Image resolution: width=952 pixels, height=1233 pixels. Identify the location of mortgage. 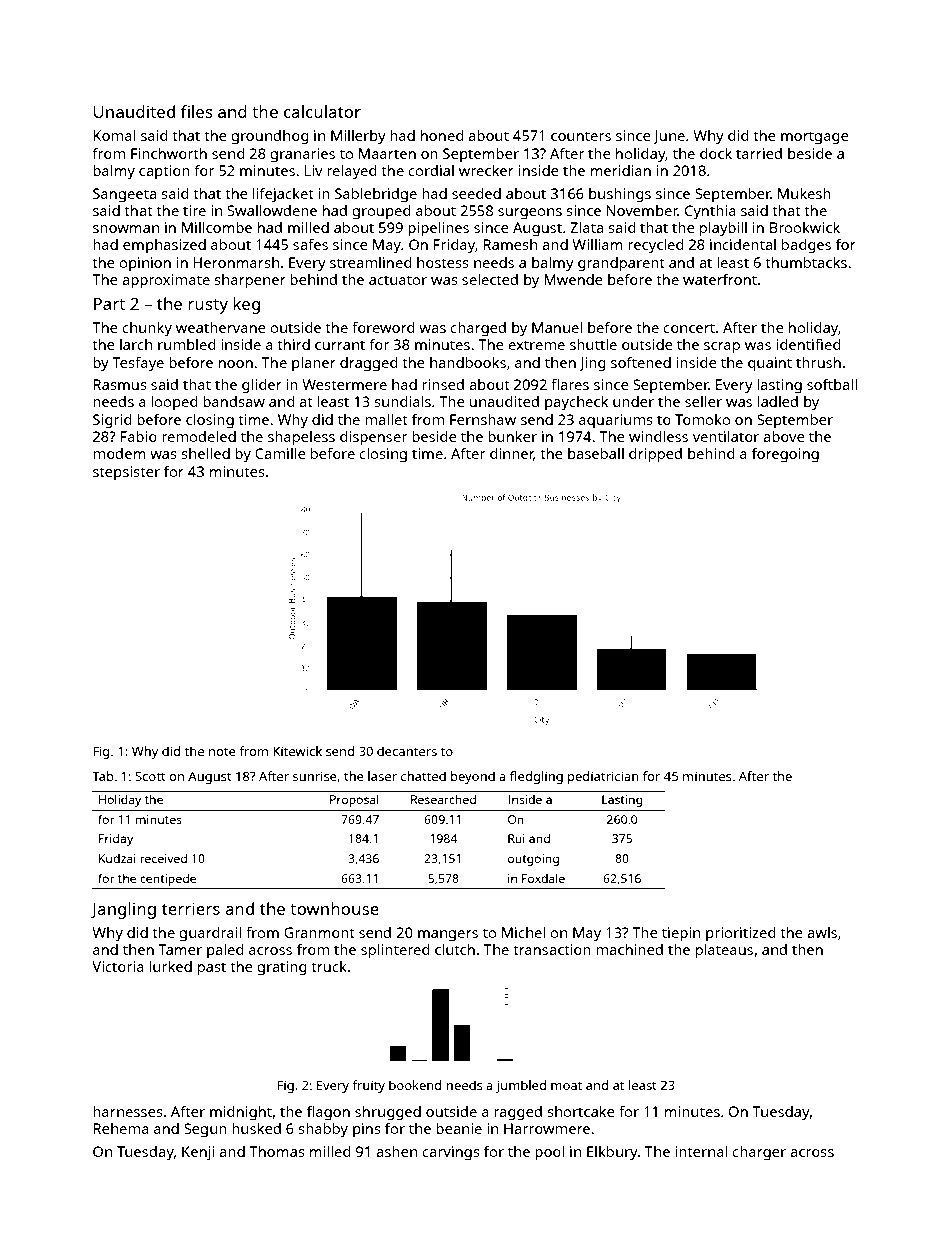
(815, 138).
